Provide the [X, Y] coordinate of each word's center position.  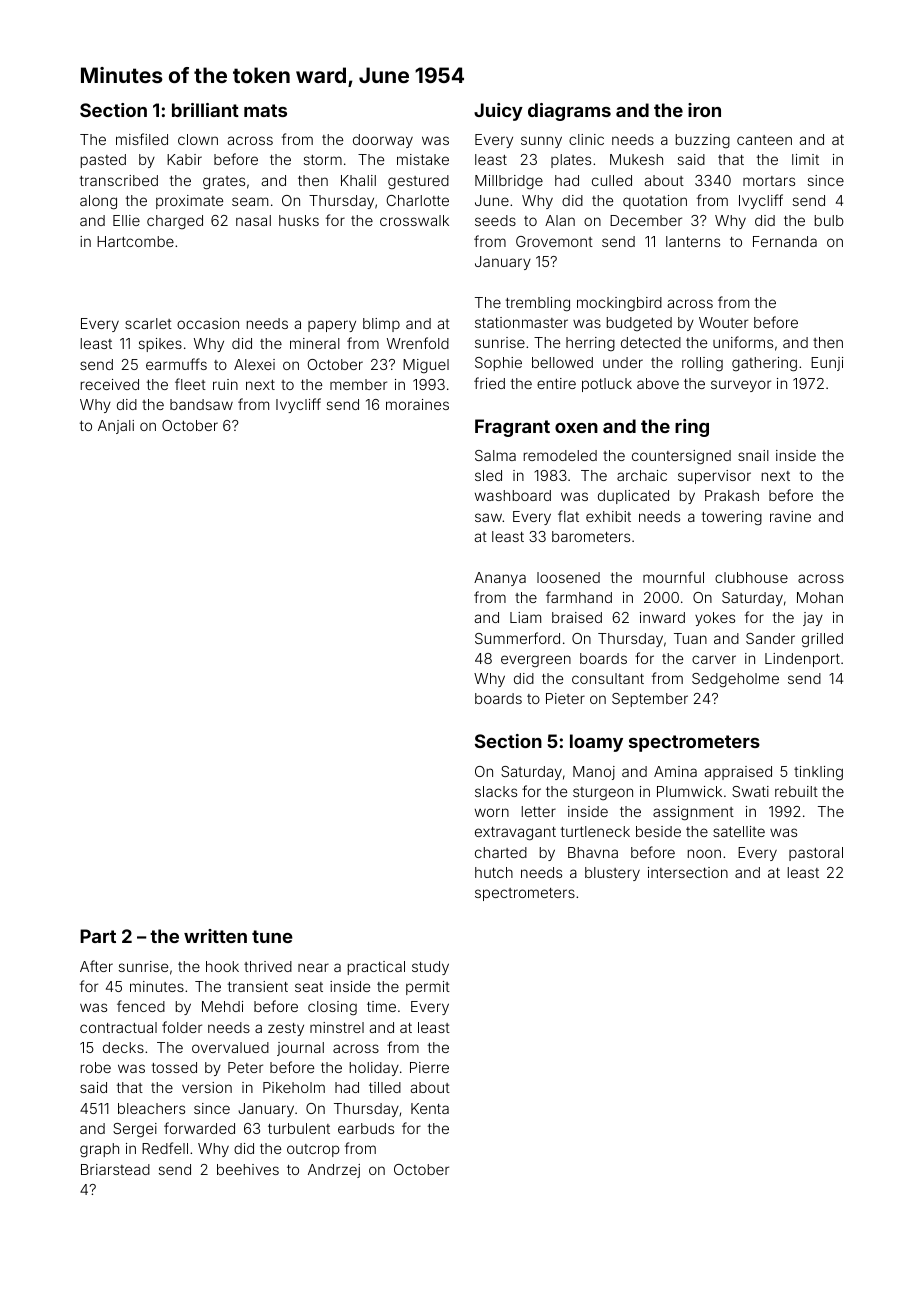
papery [332, 326]
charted [501, 852]
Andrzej [334, 1171]
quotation [655, 202]
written [215, 936]
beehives [248, 1169]
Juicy [498, 112]
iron [704, 110]
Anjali [116, 427]
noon [704, 853]
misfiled [142, 139]
